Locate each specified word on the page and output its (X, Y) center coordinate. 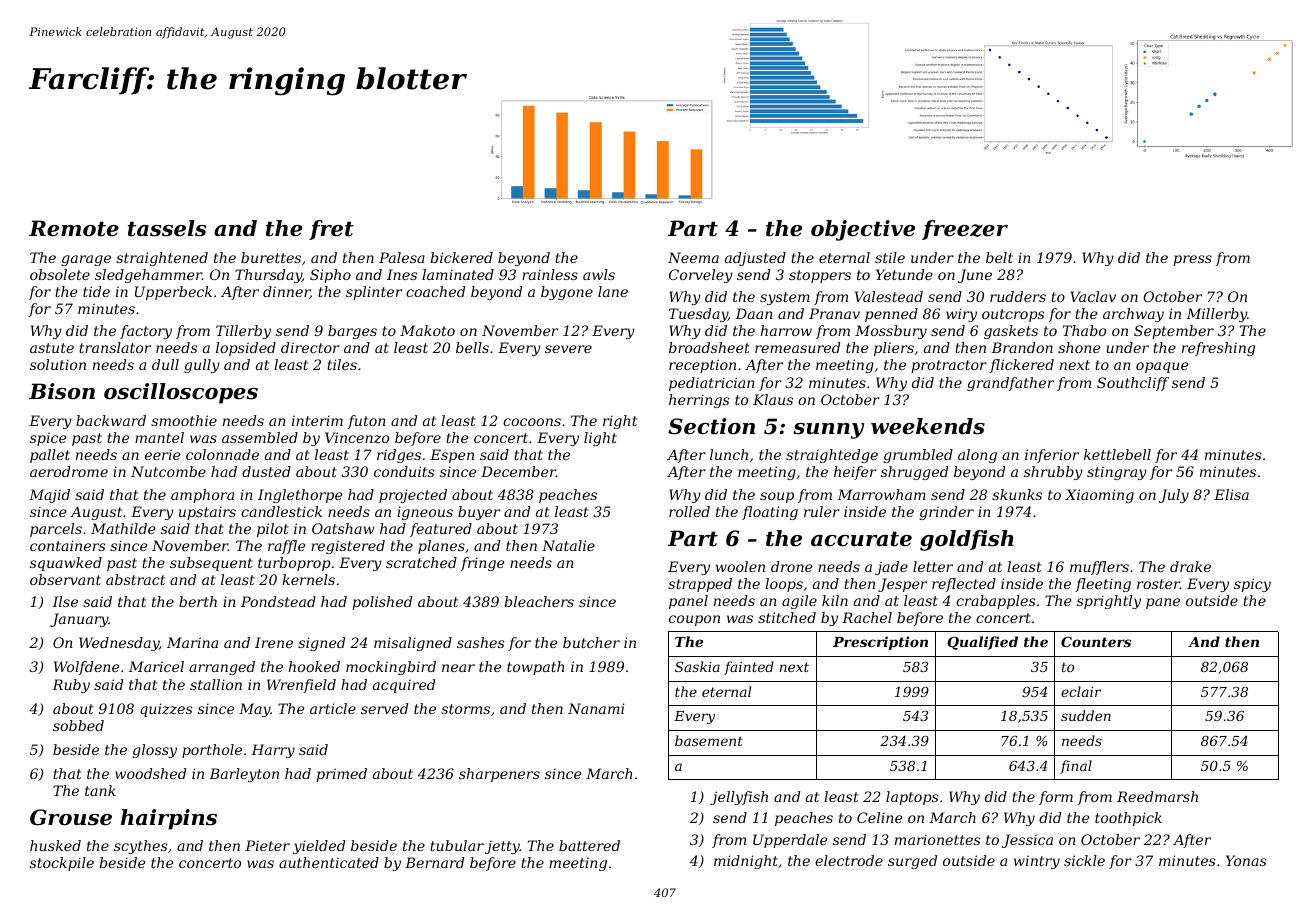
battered (589, 845)
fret (331, 230)
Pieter (267, 845)
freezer (965, 230)
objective (863, 230)
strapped (700, 585)
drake (1190, 566)
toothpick (1128, 819)
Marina (192, 642)
